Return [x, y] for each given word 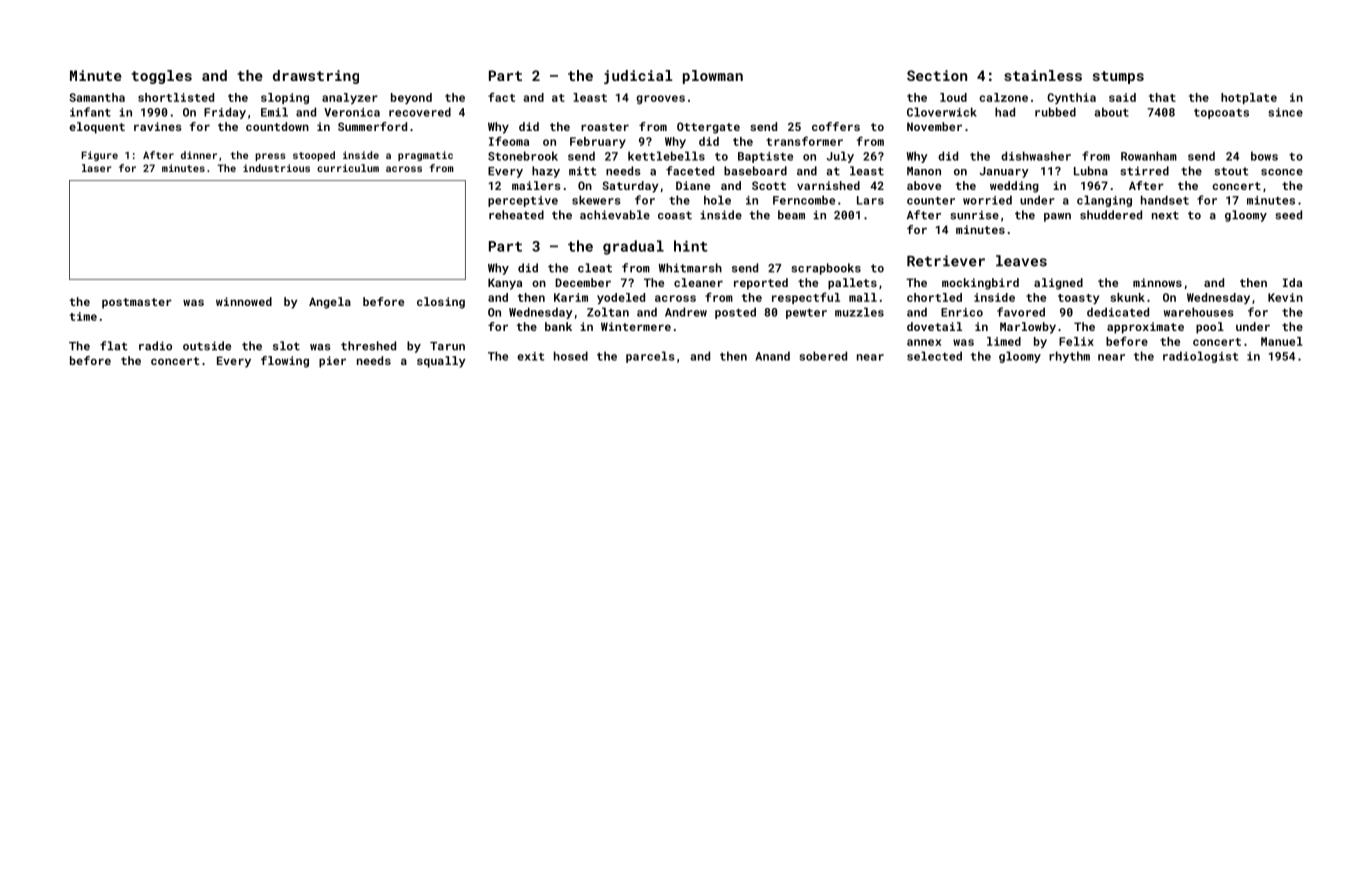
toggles [161, 77]
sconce [1282, 172]
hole [717, 200]
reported [761, 284]
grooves [660, 99]
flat [114, 346]
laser [97, 168]
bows [1264, 156]
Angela [330, 303]
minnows [1157, 282]
